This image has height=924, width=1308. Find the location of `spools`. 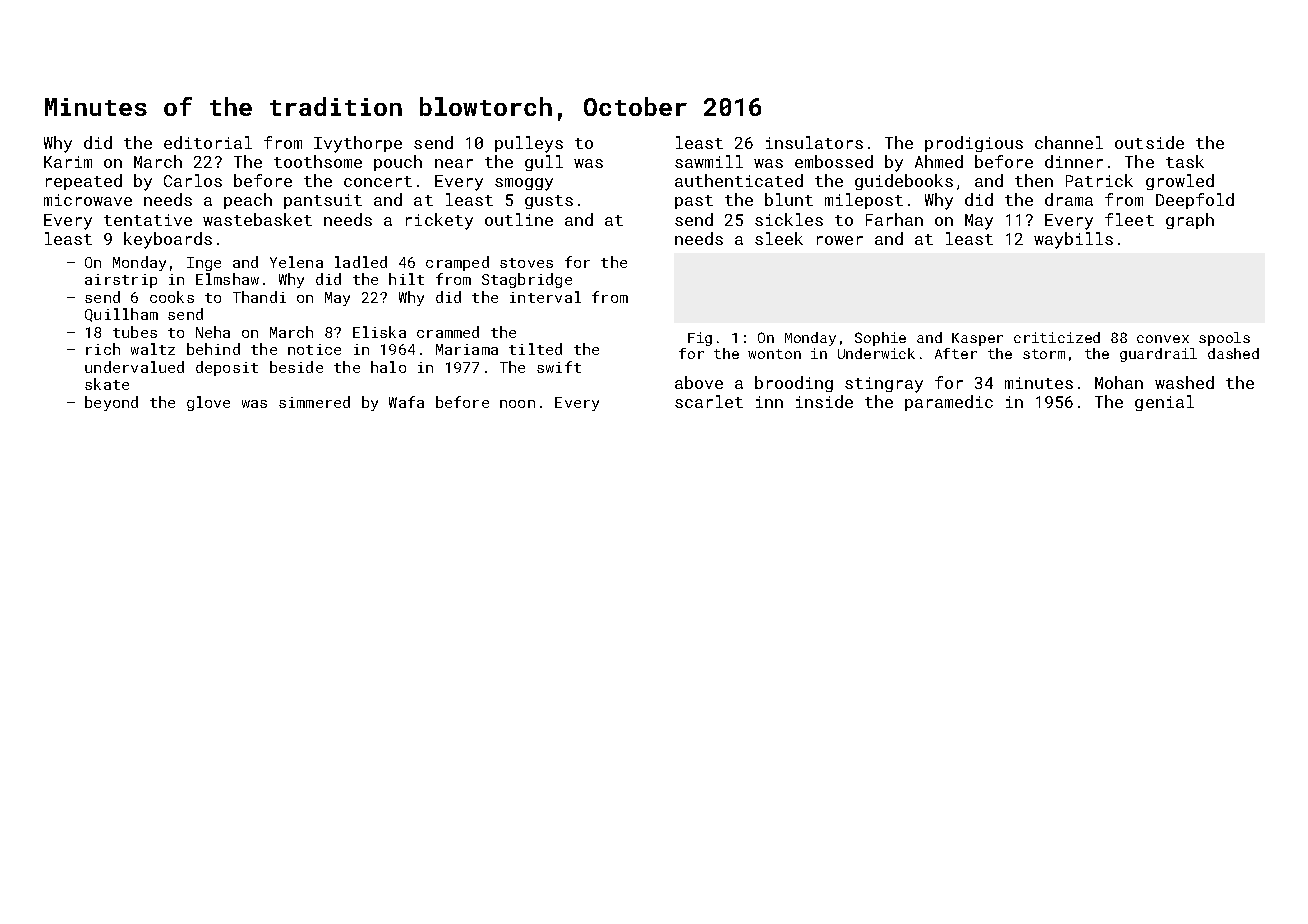

spools is located at coordinates (1224, 339).
